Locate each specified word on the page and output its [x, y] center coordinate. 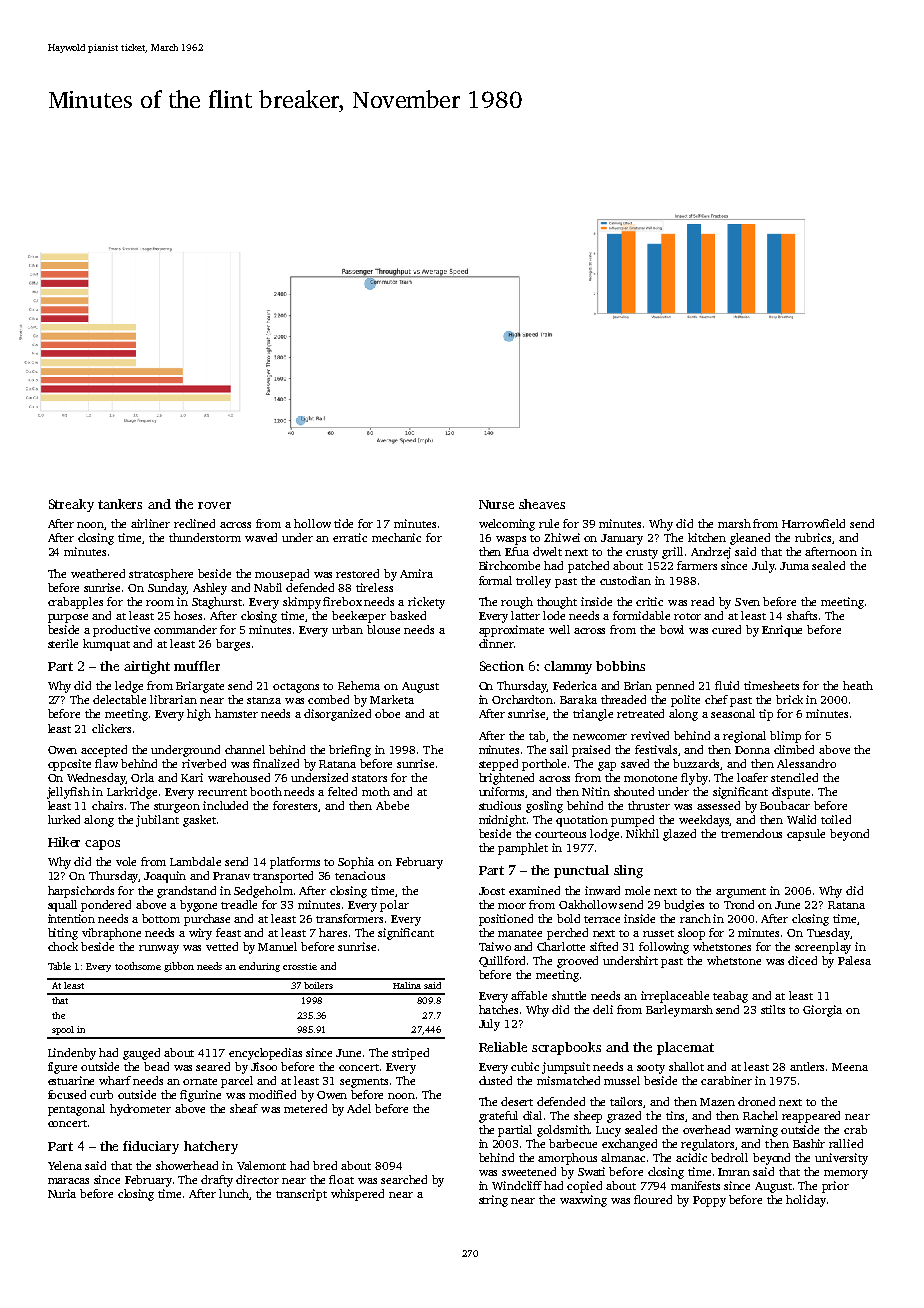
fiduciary [151, 1147]
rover [214, 505]
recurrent [222, 792]
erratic [350, 537]
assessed [718, 805]
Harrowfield [813, 523]
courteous [560, 834]
